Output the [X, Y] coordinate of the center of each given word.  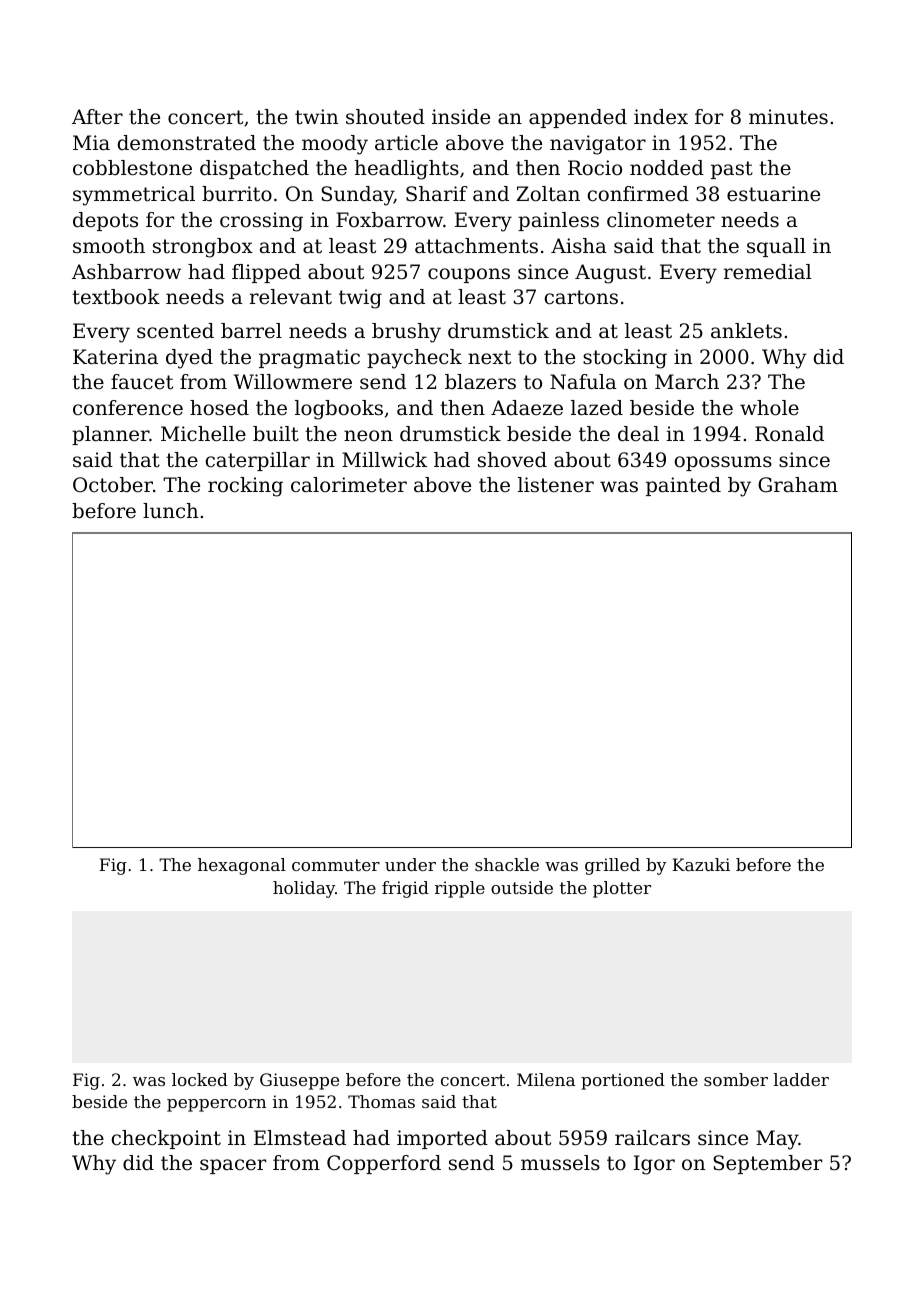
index [661, 116]
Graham [798, 485]
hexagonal [242, 866]
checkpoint [166, 1139]
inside [461, 117]
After [97, 116]
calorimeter [349, 485]
